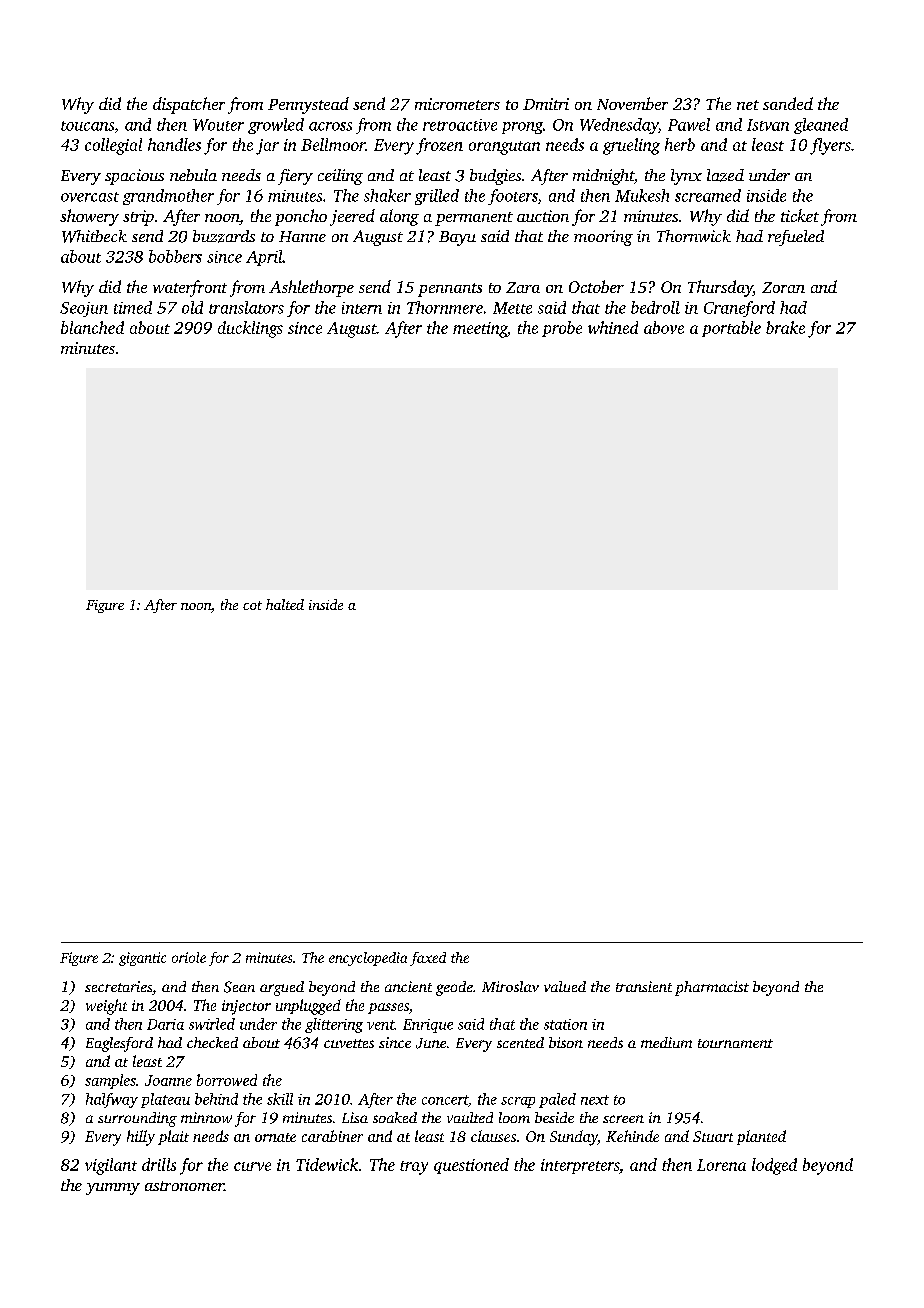 The height and width of the image is (1308, 924). Describe the element at coordinates (285, 604) in the image. I see `halted` at that location.
